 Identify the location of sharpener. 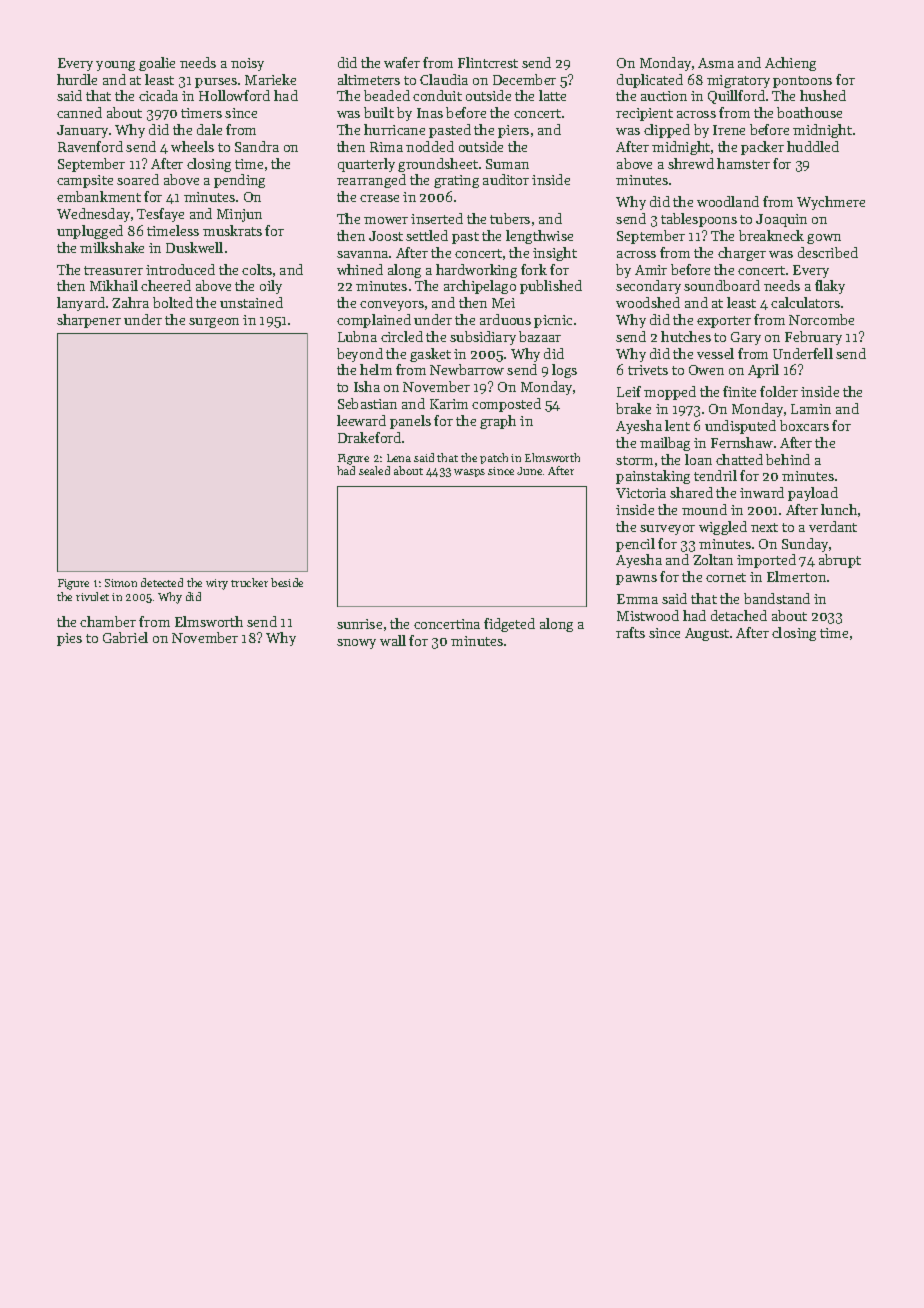
(89, 321).
